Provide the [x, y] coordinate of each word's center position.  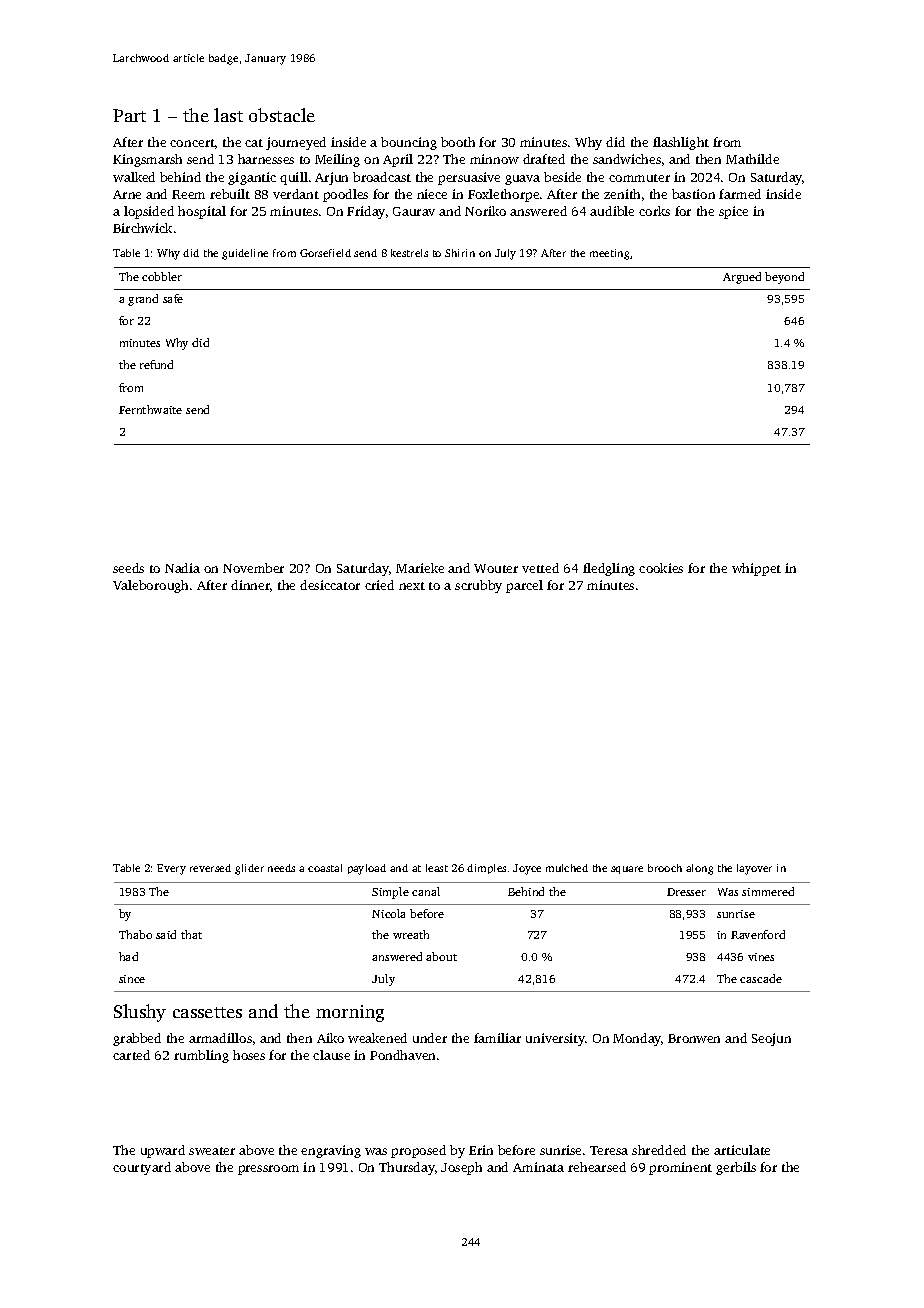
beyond [784, 278]
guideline [245, 254]
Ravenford [758, 934]
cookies [661, 568]
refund [156, 364]
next [412, 586]
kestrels [409, 253]
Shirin [460, 253]
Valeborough [150, 586]
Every [171, 869]
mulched [567, 868]
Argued [742, 278]
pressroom [268, 1170]
